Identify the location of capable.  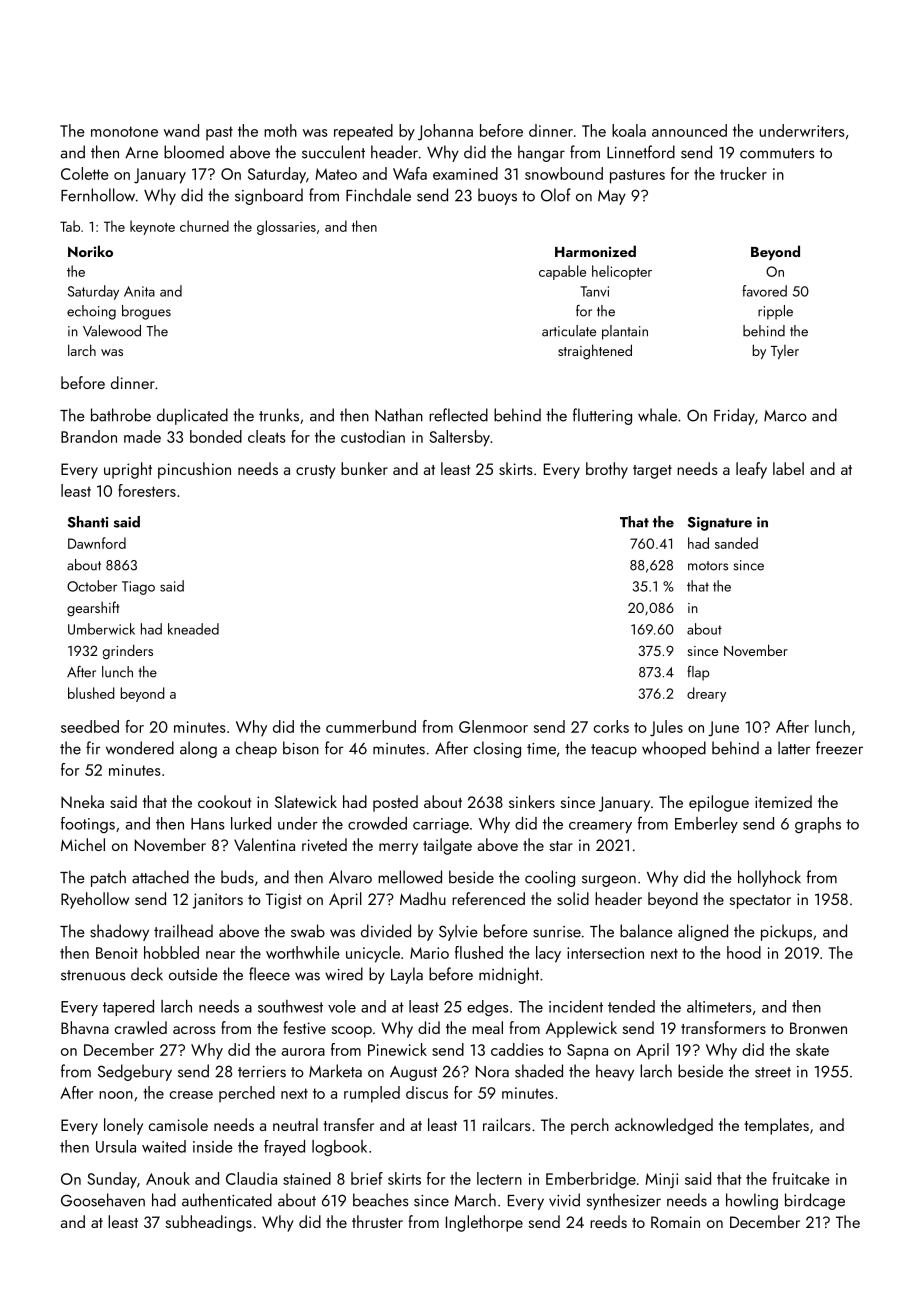
(562, 272).
